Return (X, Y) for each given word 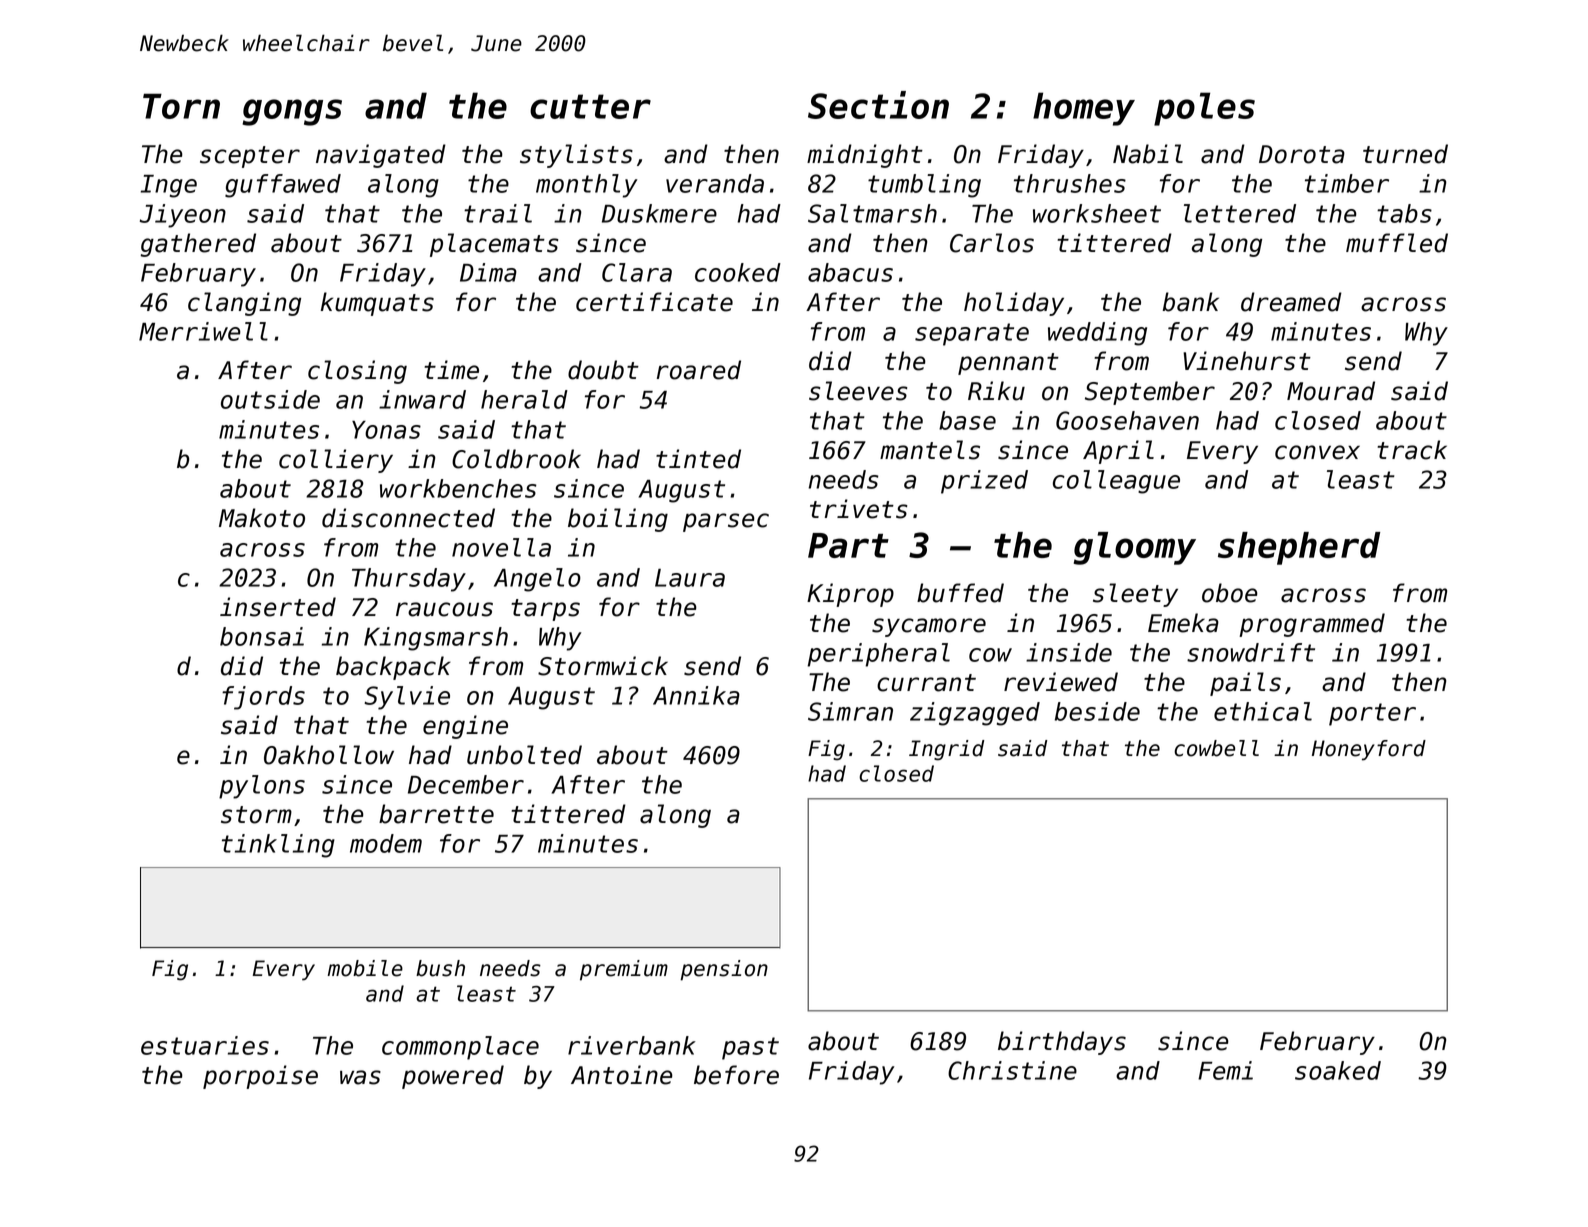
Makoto (262, 518)
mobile (365, 968)
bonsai (262, 636)
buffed (960, 593)
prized (984, 482)
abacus (850, 272)
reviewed (1061, 682)
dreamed (1291, 302)
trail (498, 213)
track (1412, 450)
